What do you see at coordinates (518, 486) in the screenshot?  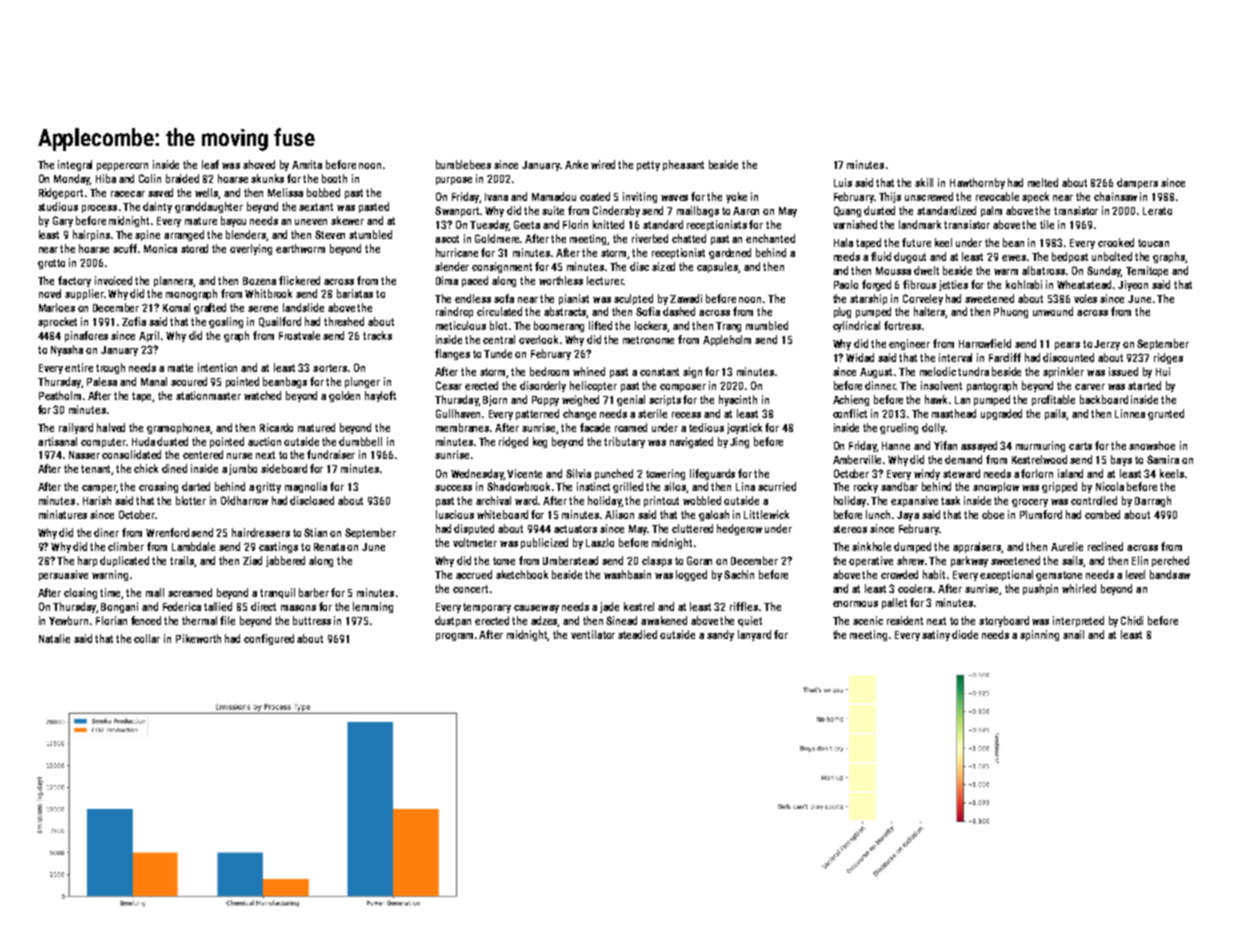 I see `Shadowbrook` at bounding box center [518, 486].
